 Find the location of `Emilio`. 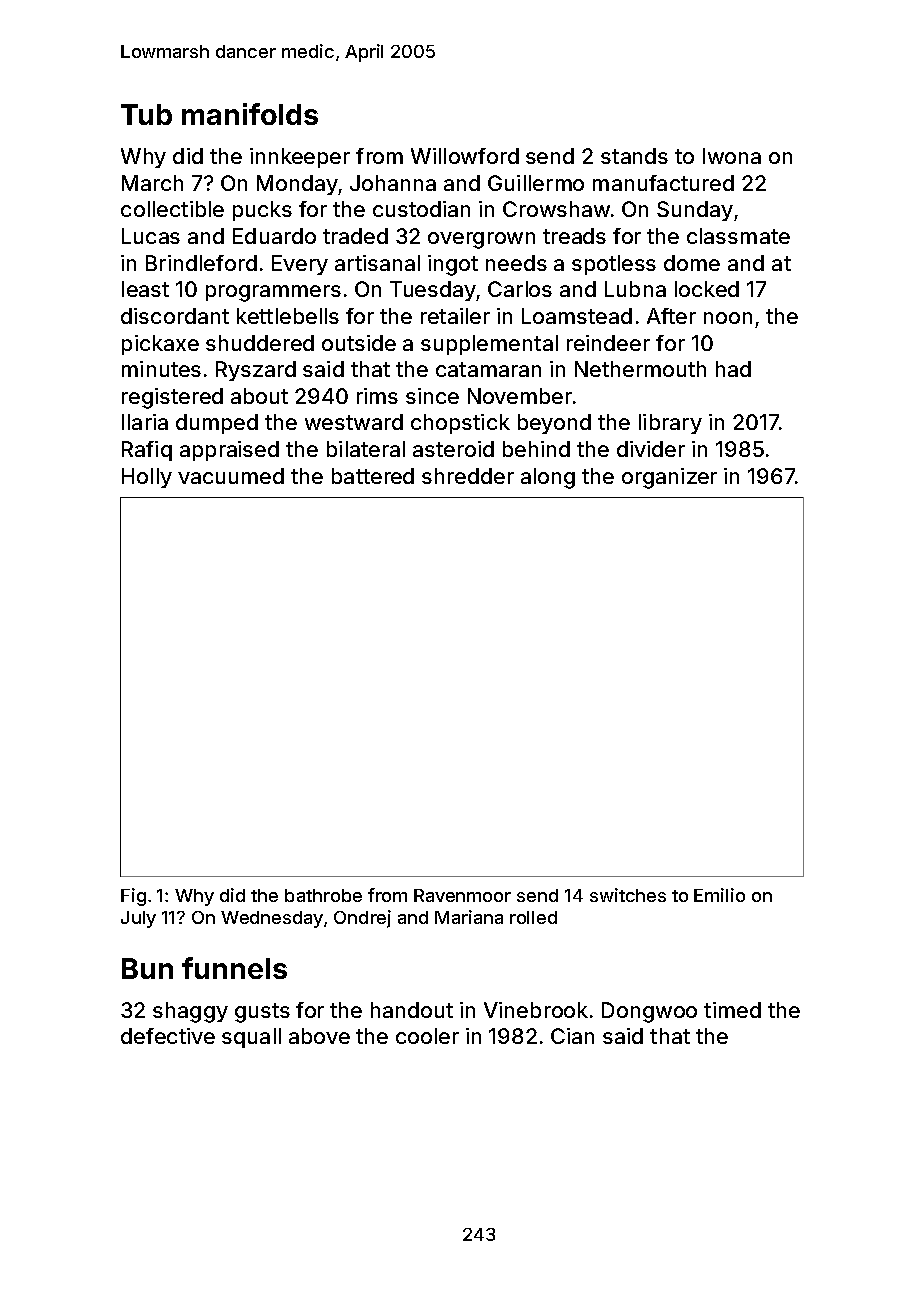

Emilio is located at coordinates (719, 895).
